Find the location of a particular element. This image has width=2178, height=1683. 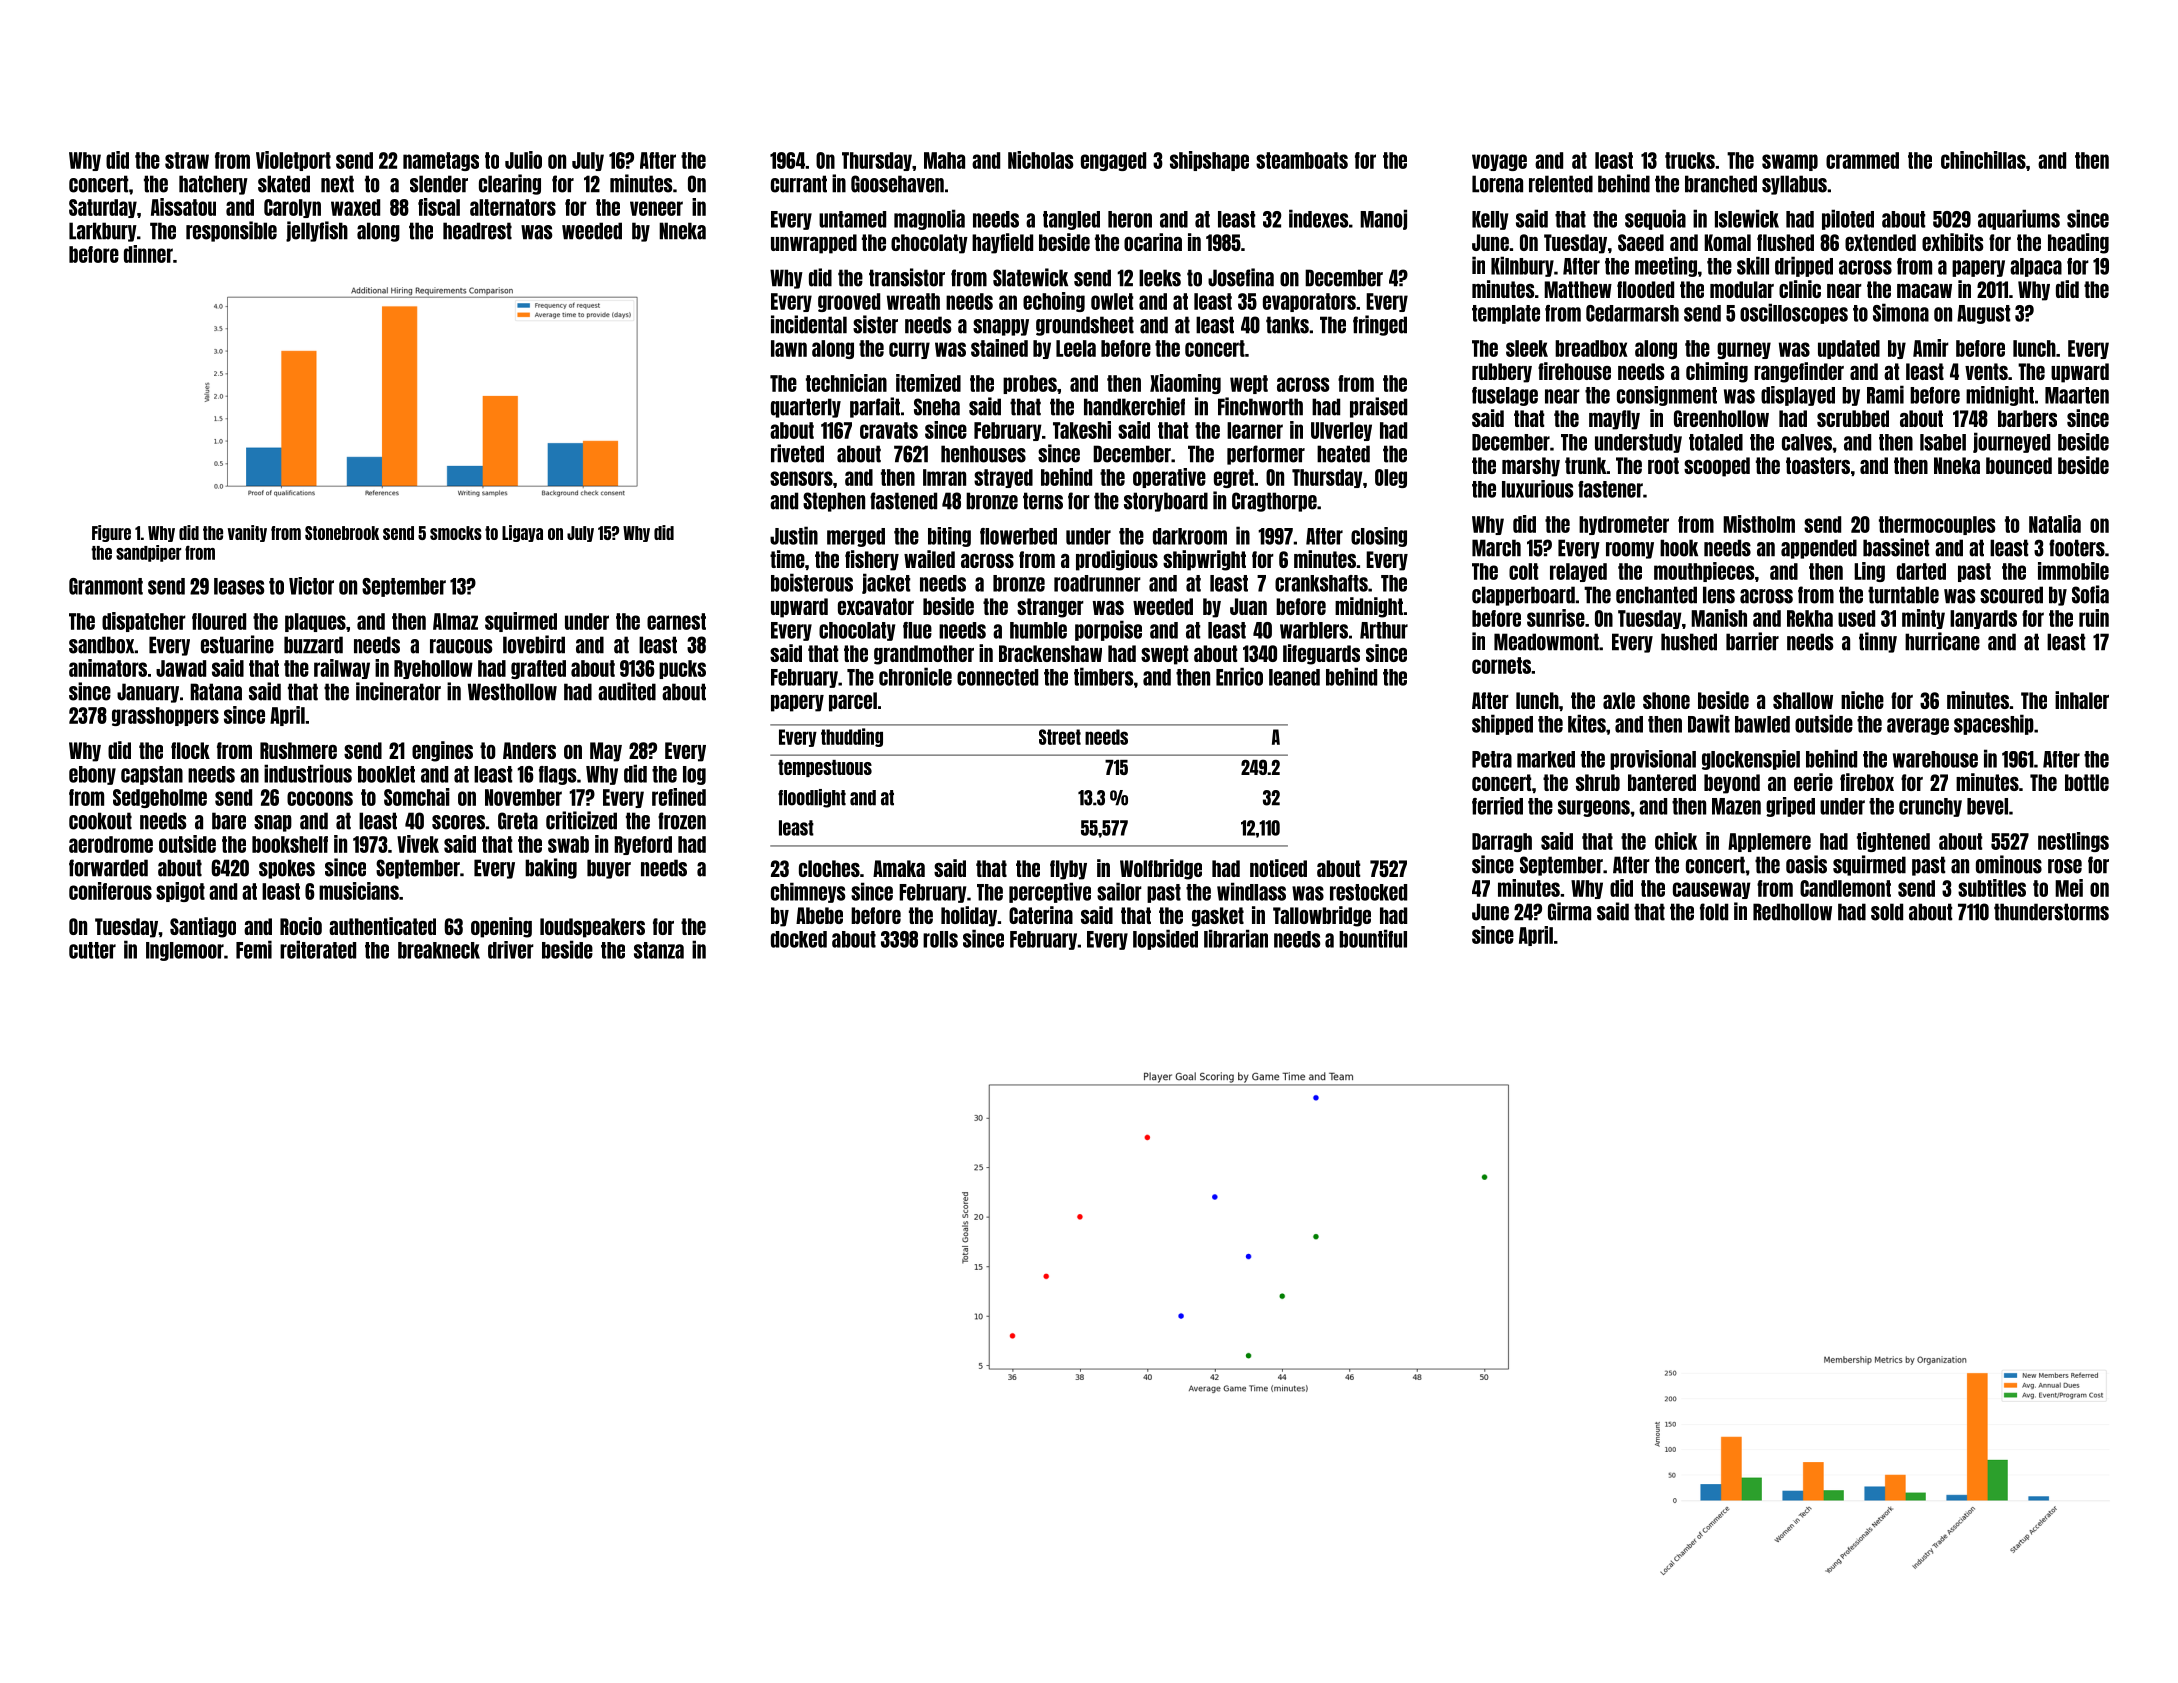

parcel is located at coordinates (853, 702).
